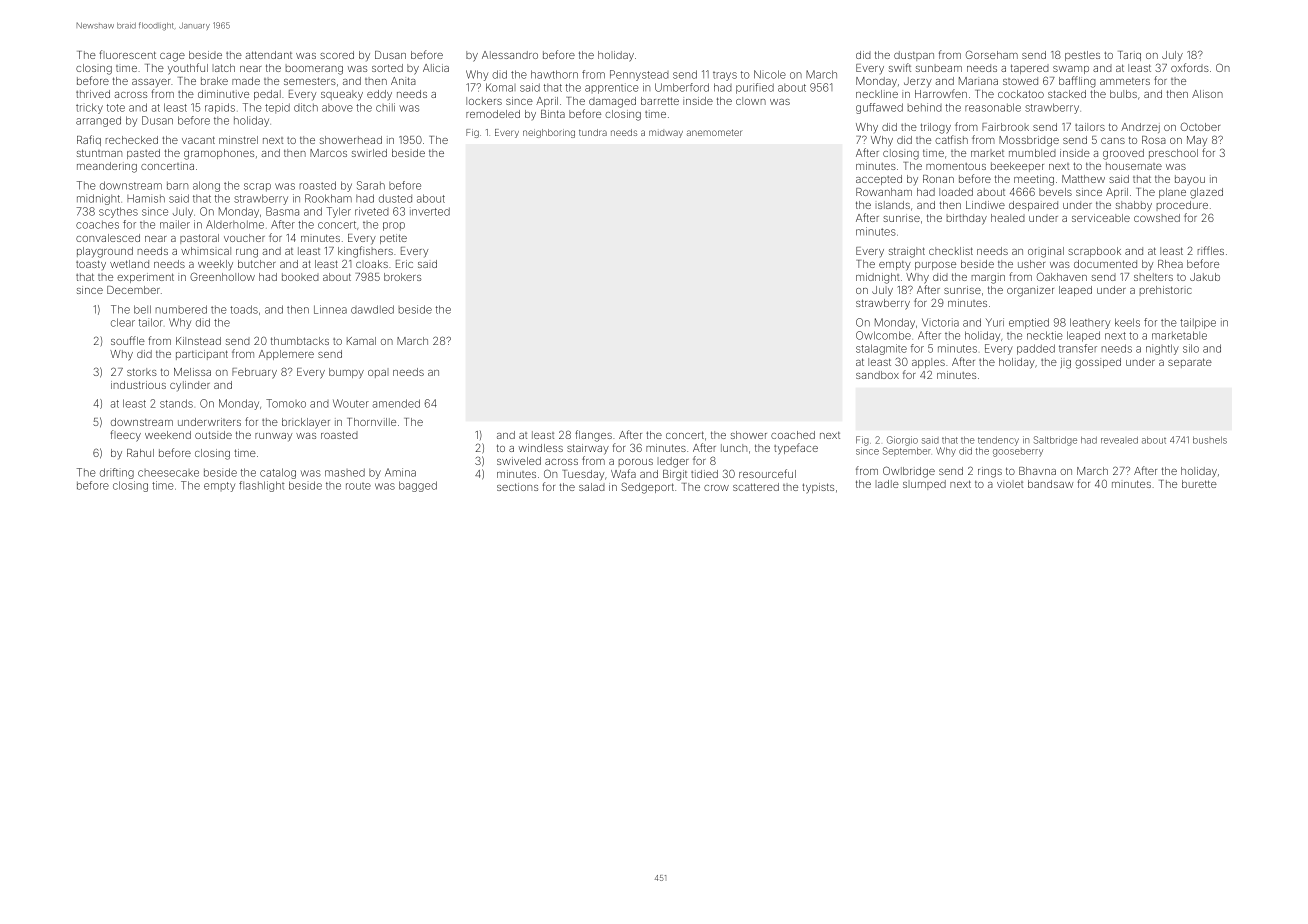  What do you see at coordinates (1123, 154) in the screenshot?
I see `grooved` at bounding box center [1123, 154].
